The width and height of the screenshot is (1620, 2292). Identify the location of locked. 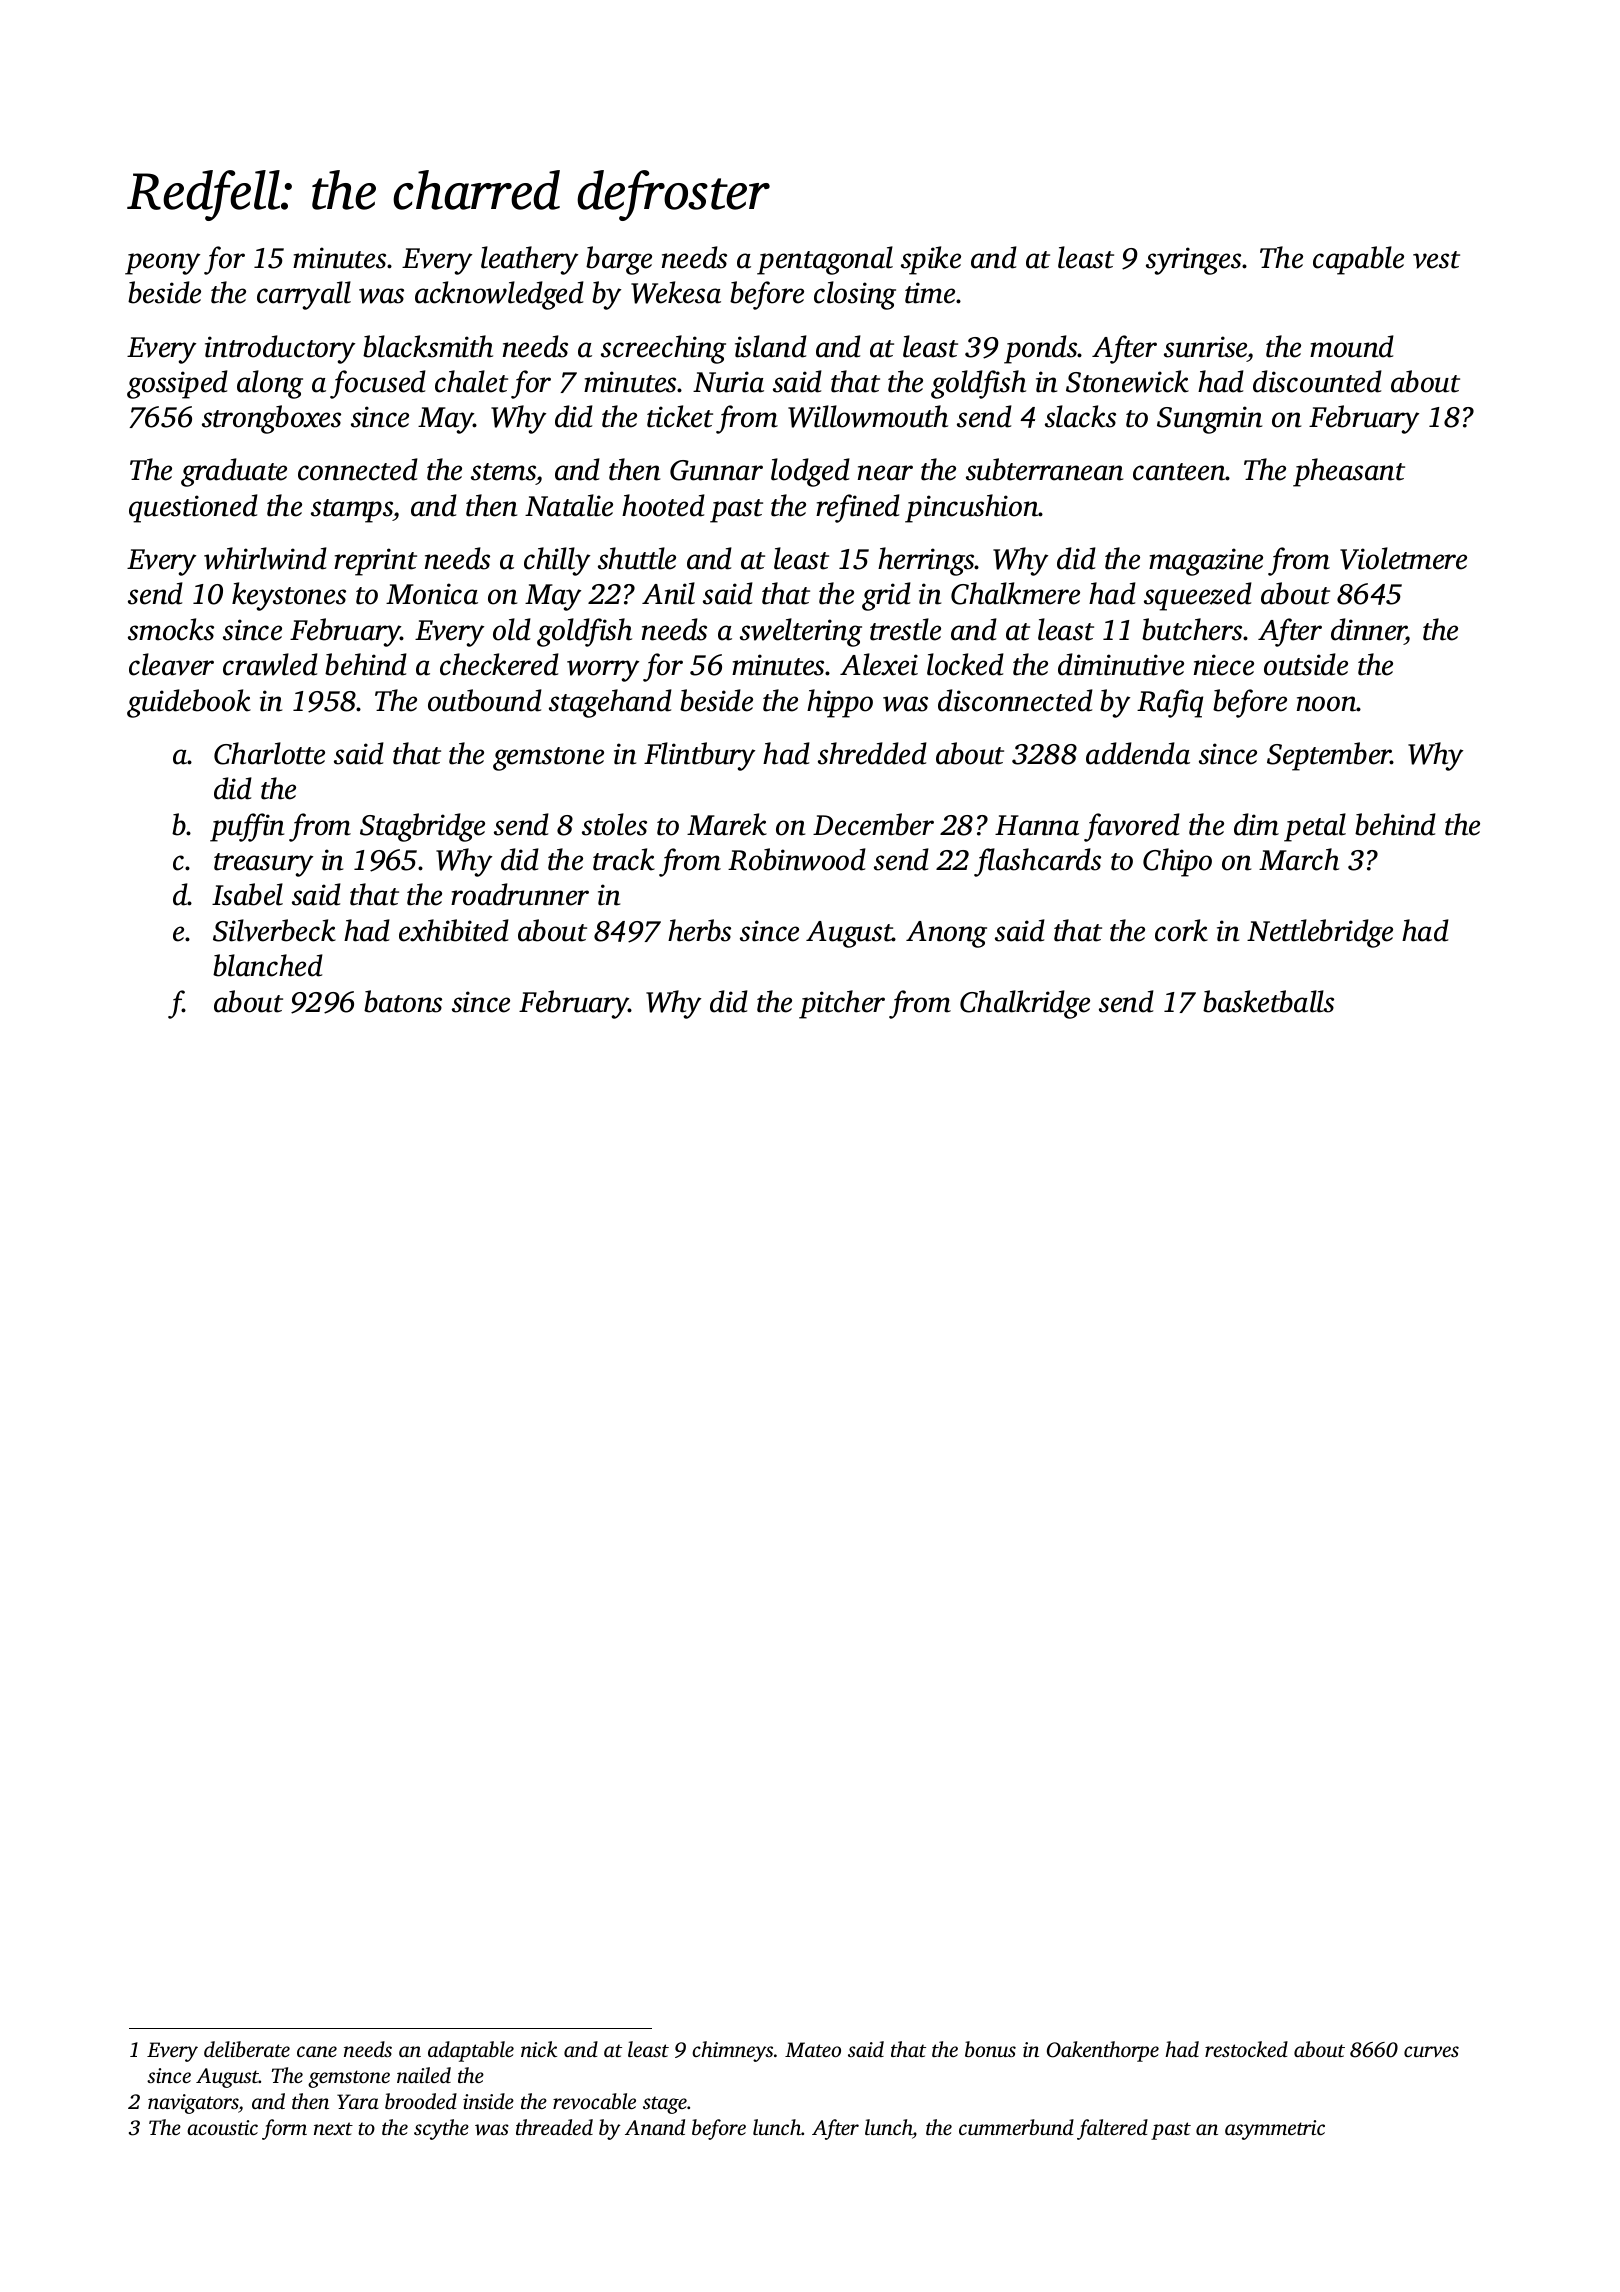
(965, 664).
